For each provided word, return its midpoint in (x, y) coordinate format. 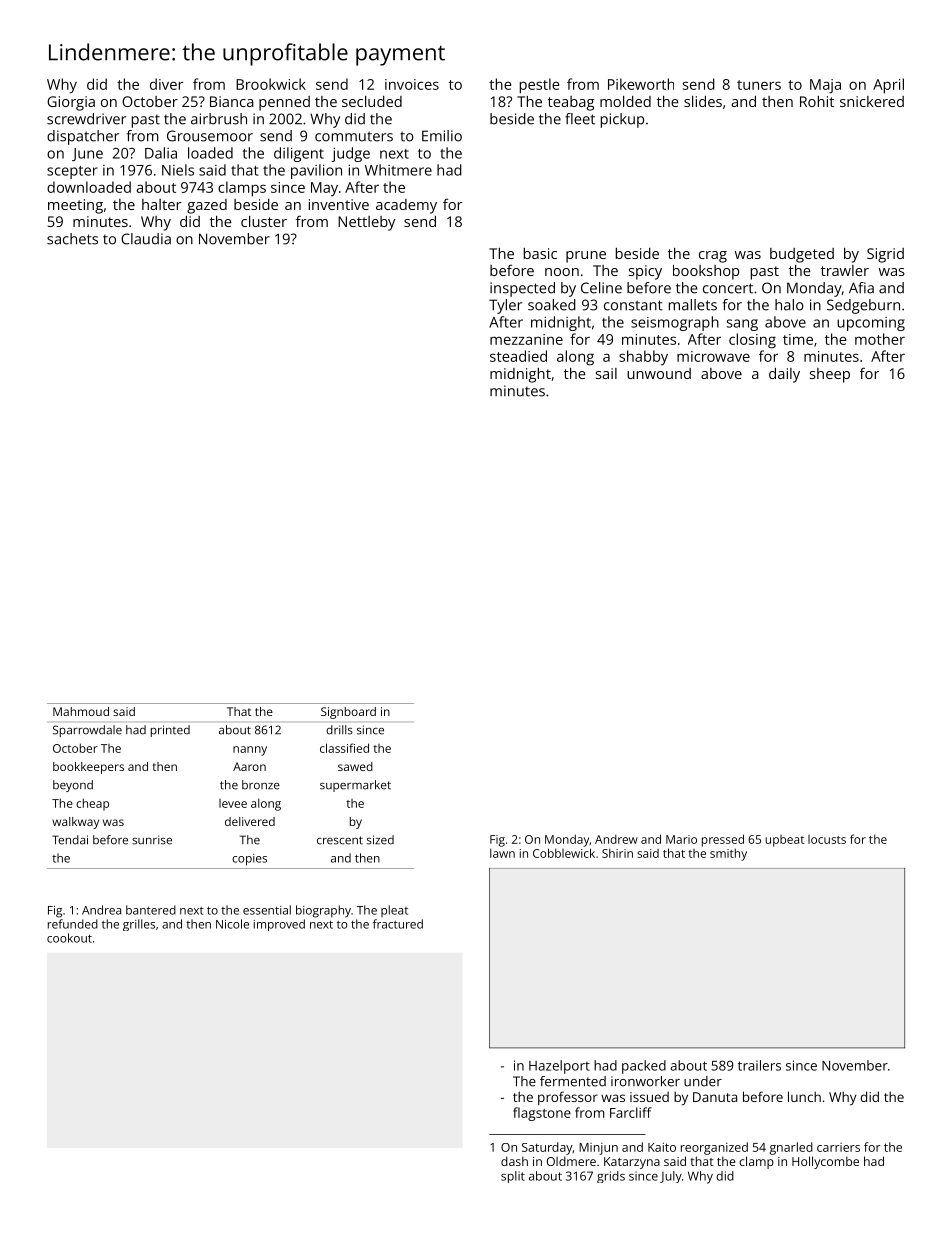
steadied (518, 356)
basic (540, 253)
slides (703, 101)
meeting (75, 206)
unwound (659, 373)
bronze (261, 785)
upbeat (784, 841)
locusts (827, 839)
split (513, 1177)
